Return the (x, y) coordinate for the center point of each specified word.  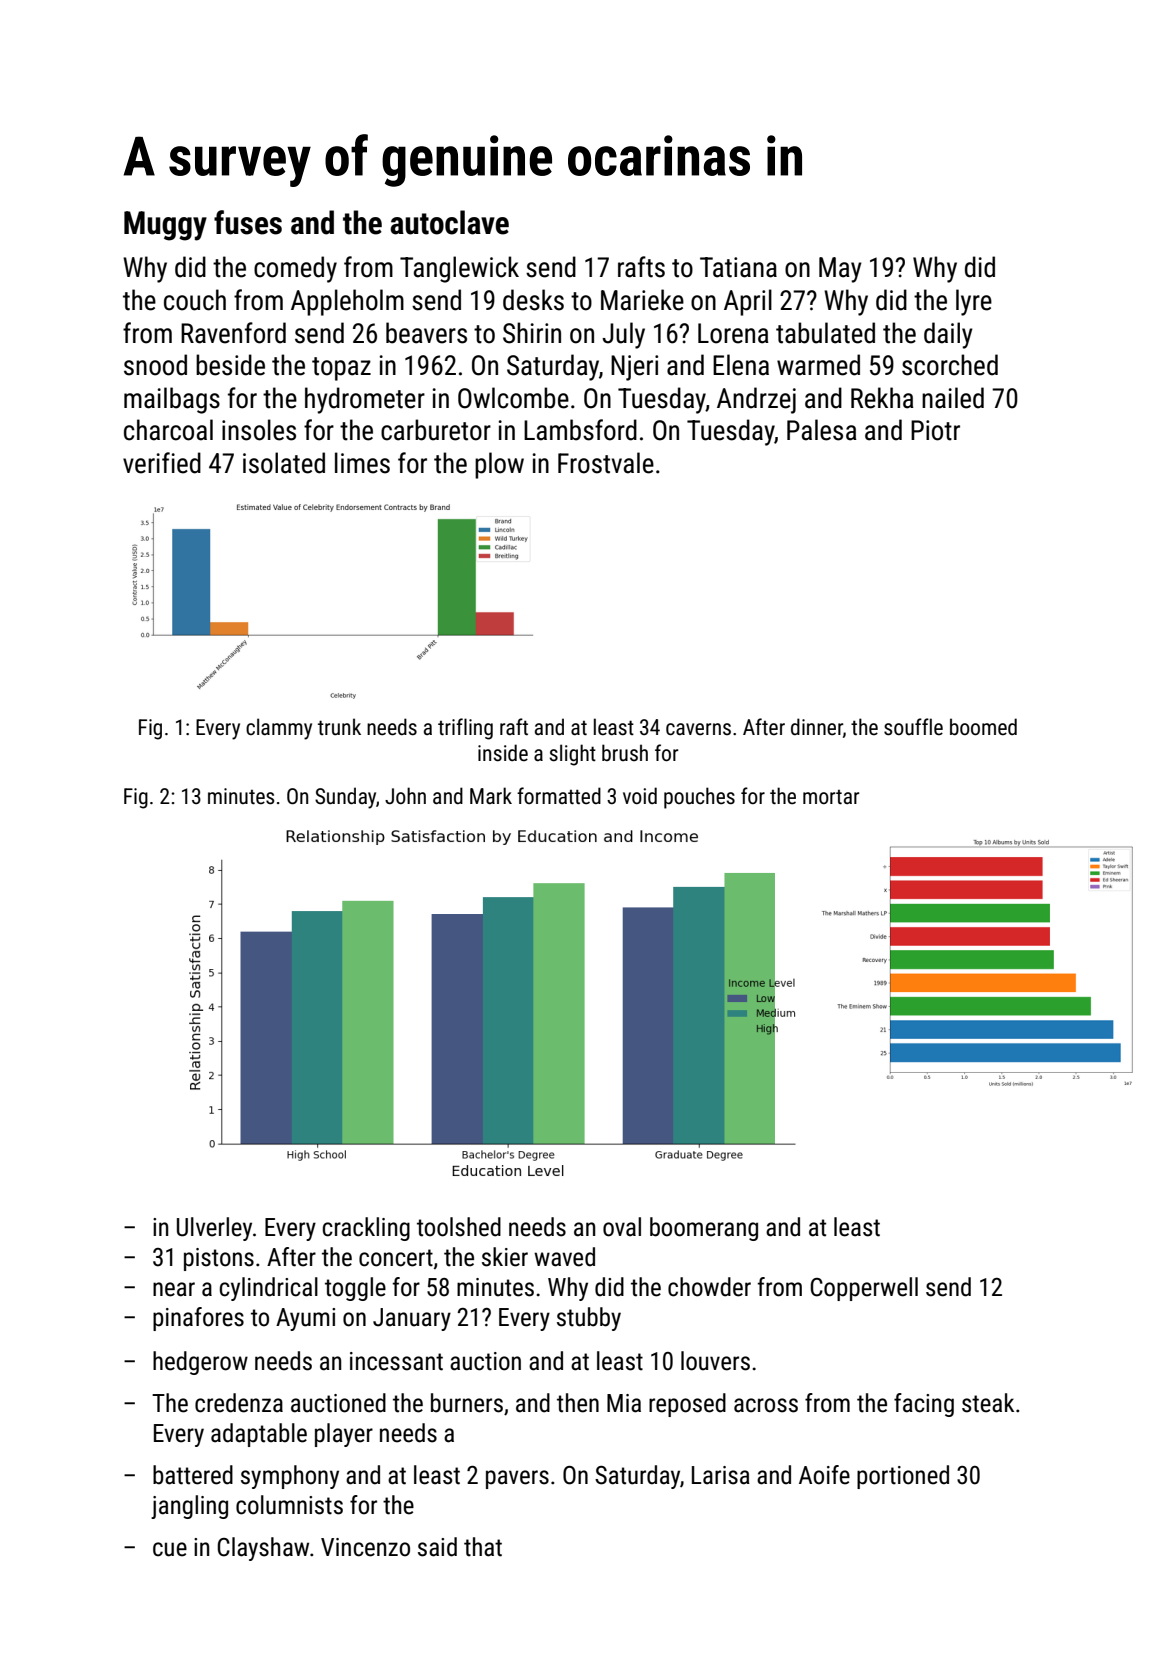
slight (573, 755)
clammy (279, 729)
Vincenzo (365, 1547)
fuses (248, 222)
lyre (974, 302)
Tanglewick (459, 269)
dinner (817, 726)
